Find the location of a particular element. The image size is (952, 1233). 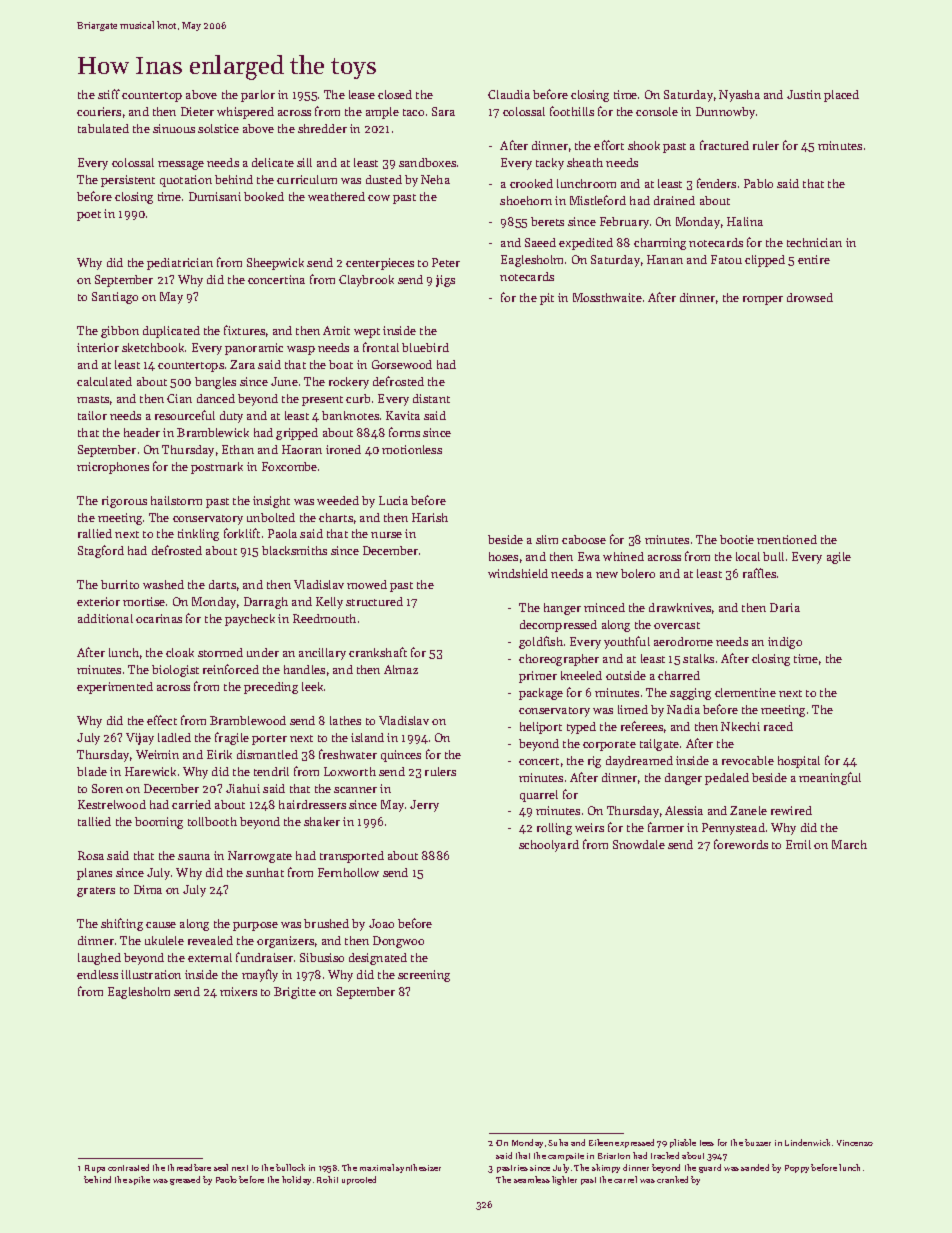

Paolo is located at coordinates (226, 1179).
